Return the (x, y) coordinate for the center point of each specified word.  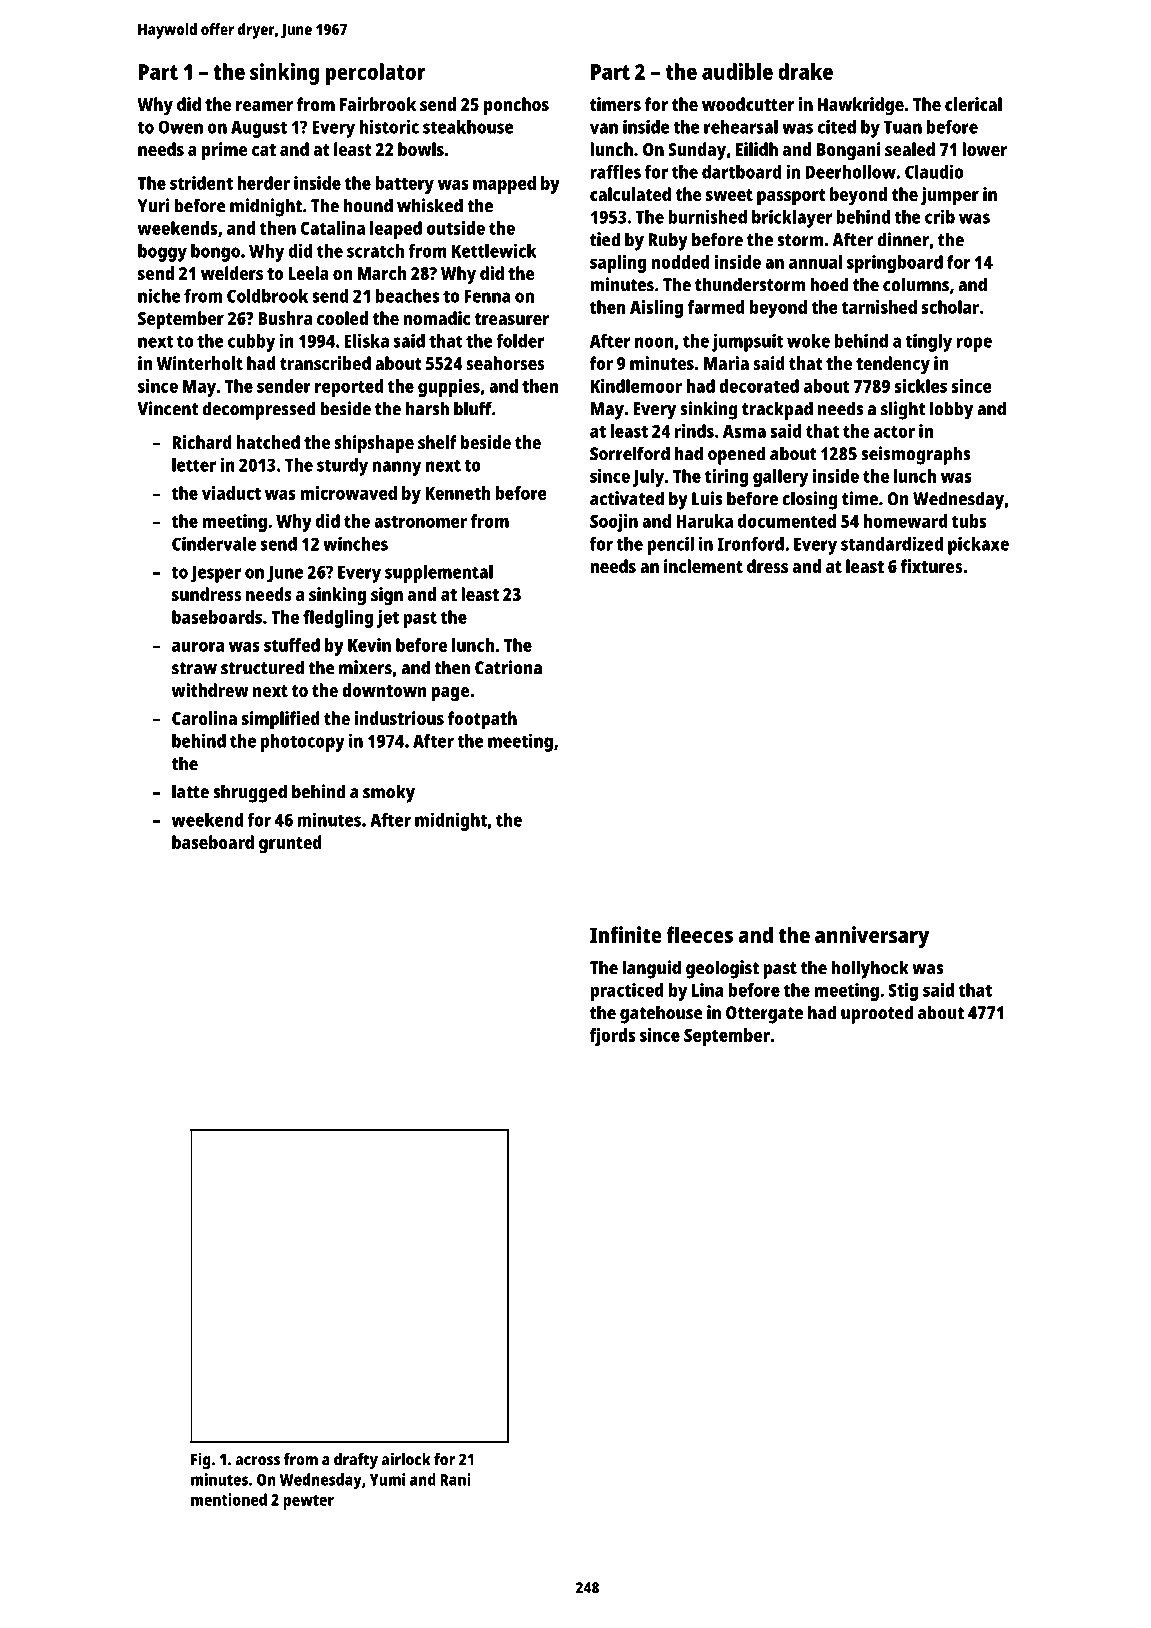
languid (651, 969)
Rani (455, 1479)
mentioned (229, 1499)
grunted (290, 844)
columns (916, 284)
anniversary (872, 937)
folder (520, 341)
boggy (162, 253)
